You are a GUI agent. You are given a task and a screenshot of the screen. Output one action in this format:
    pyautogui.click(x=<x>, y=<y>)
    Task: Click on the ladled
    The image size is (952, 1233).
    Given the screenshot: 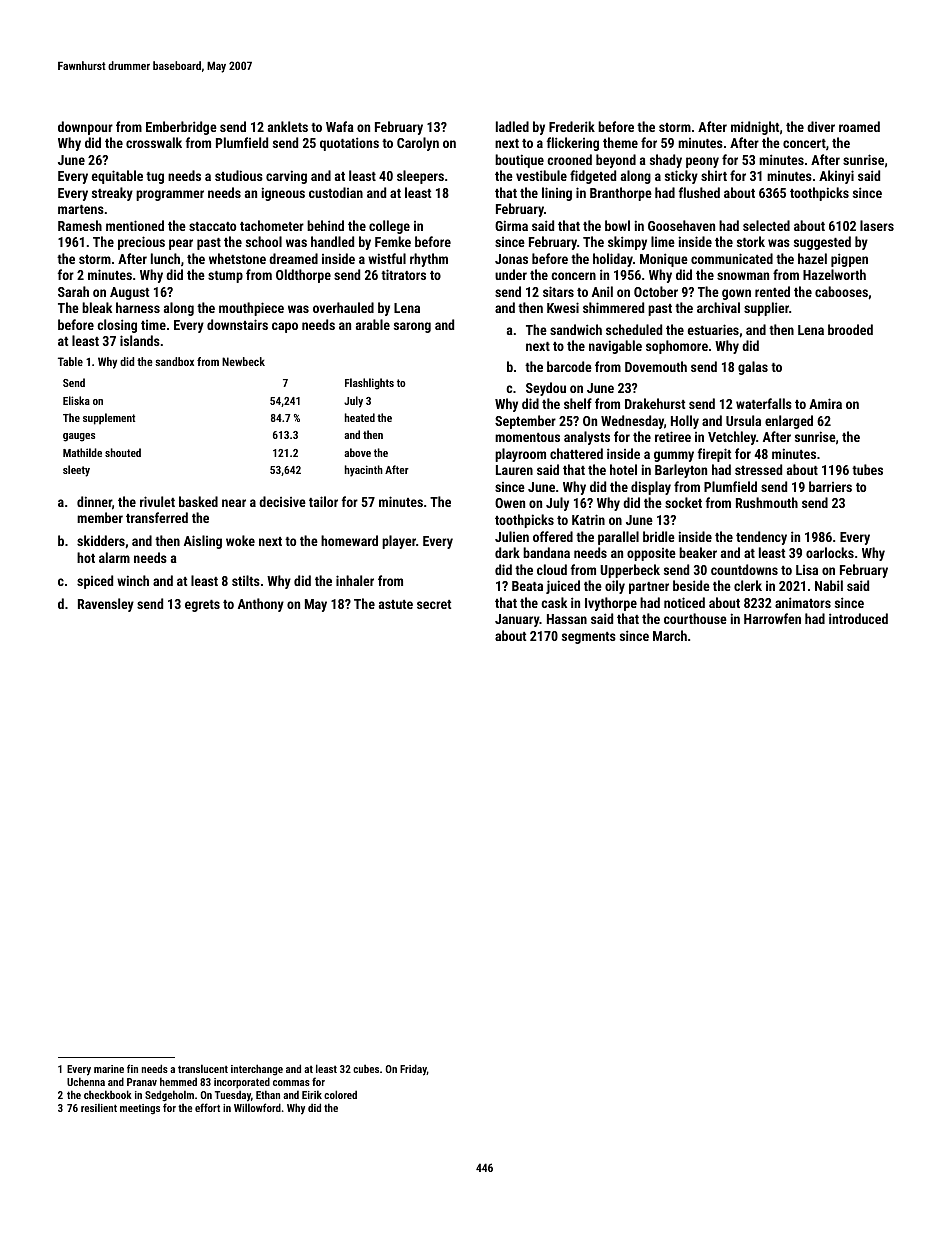 What is the action you would take?
    pyautogui.click(x=512, y=126)
